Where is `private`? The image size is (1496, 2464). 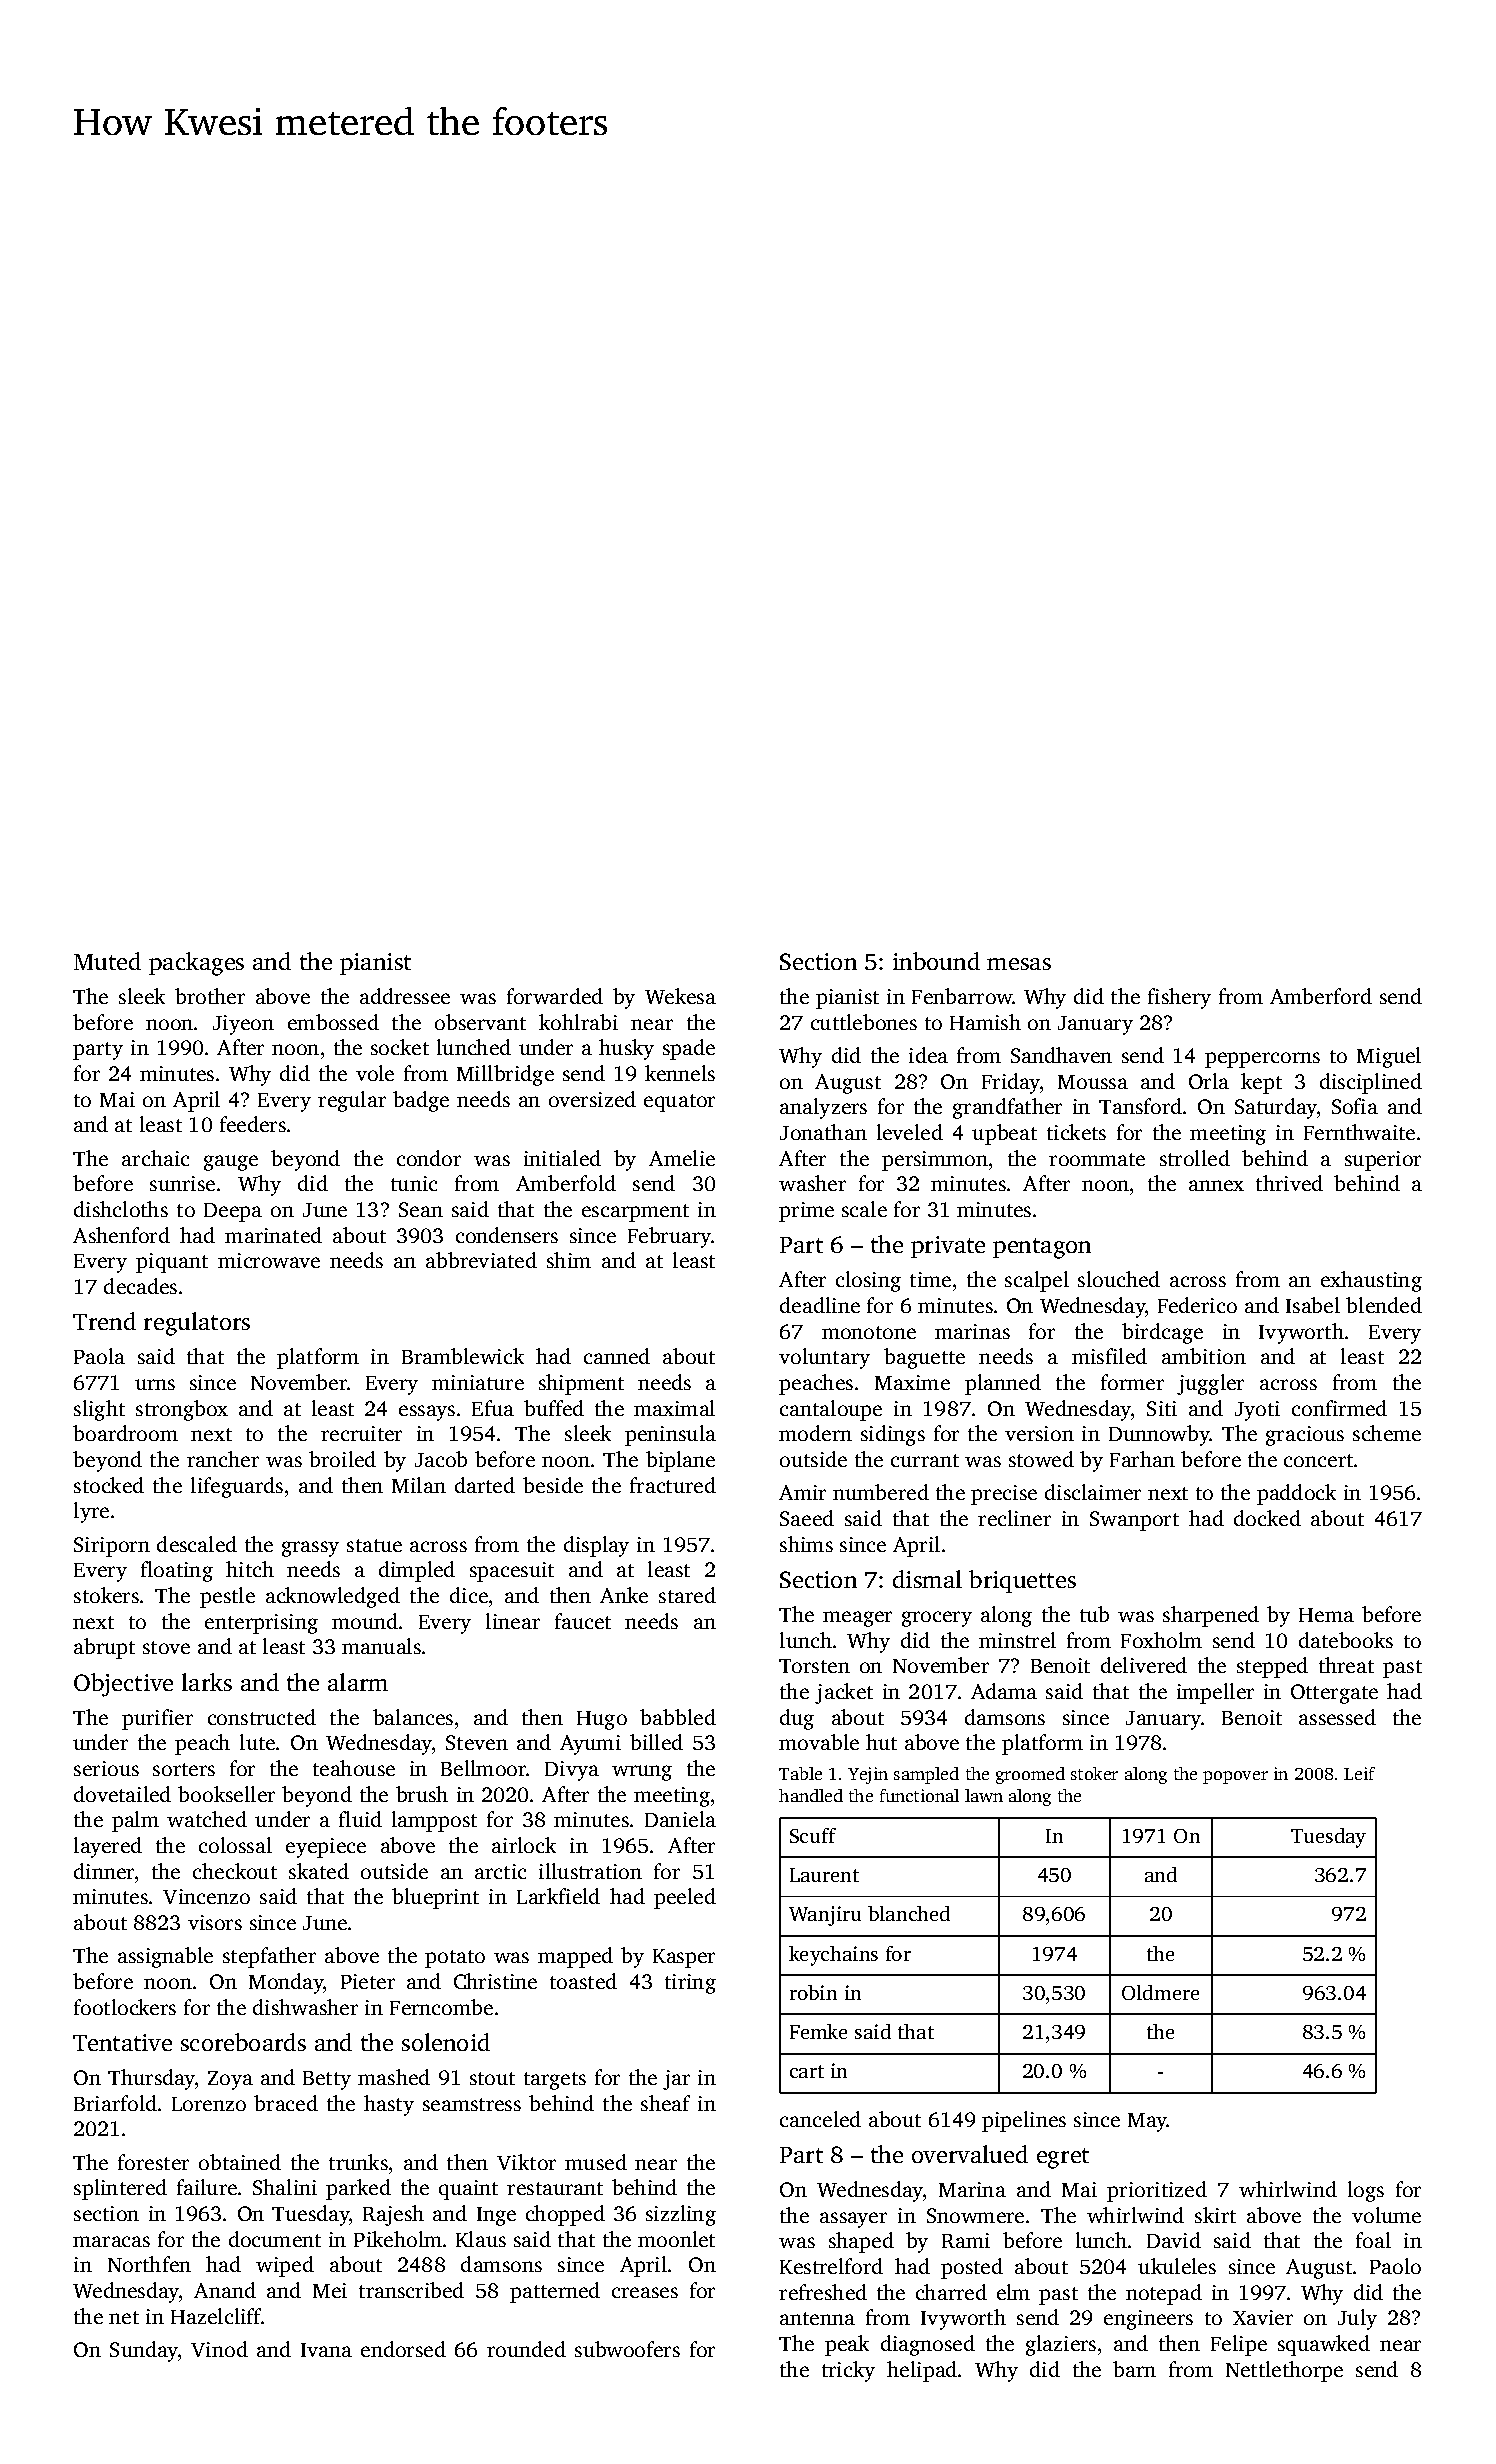
private is located at coordinates (948, 1247).
